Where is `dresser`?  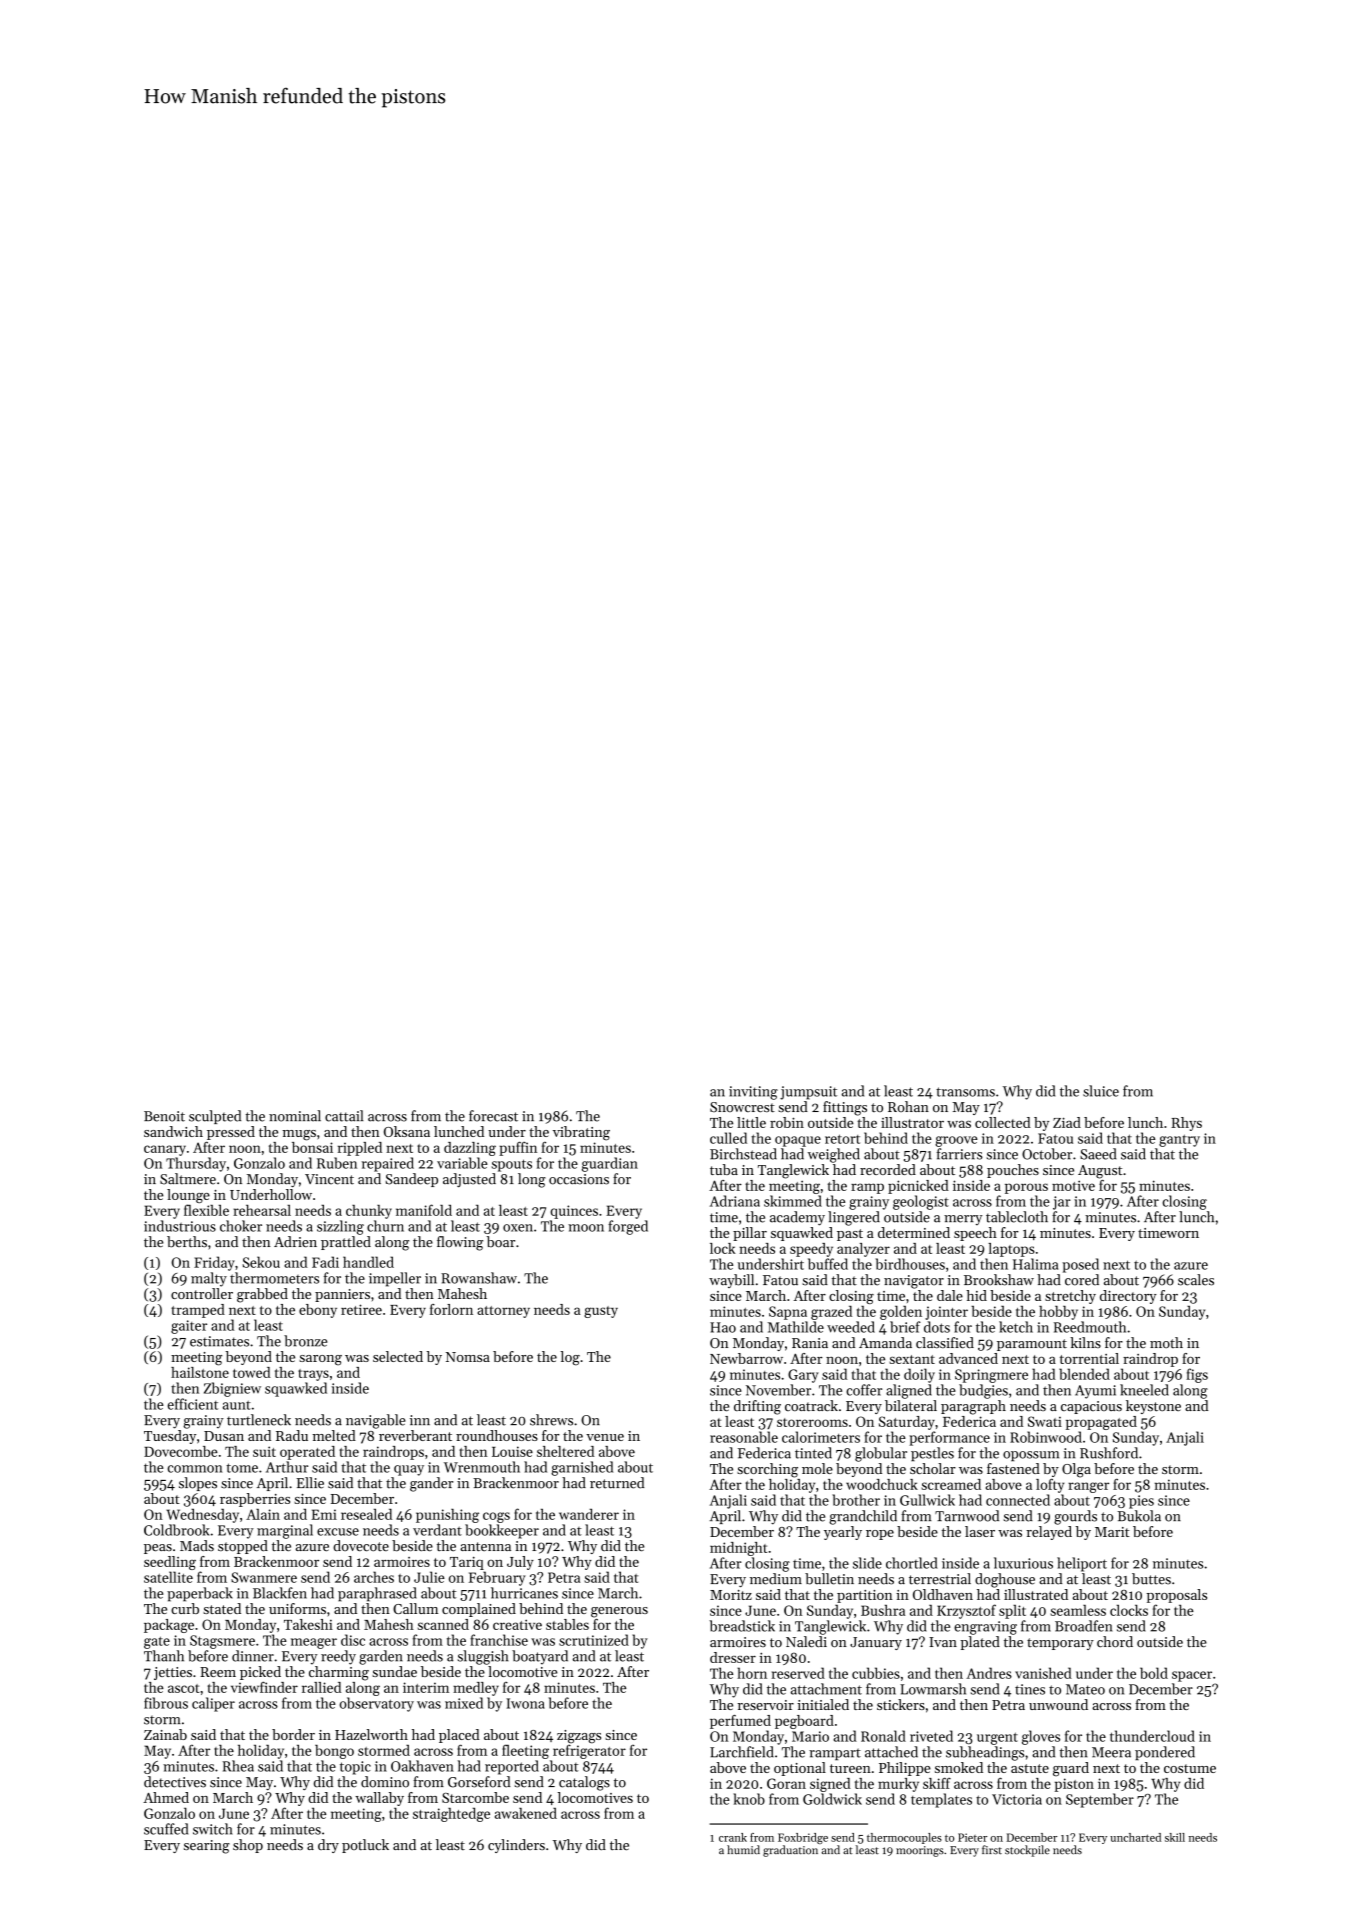 dresser is located at coordinates (733, 1657).
